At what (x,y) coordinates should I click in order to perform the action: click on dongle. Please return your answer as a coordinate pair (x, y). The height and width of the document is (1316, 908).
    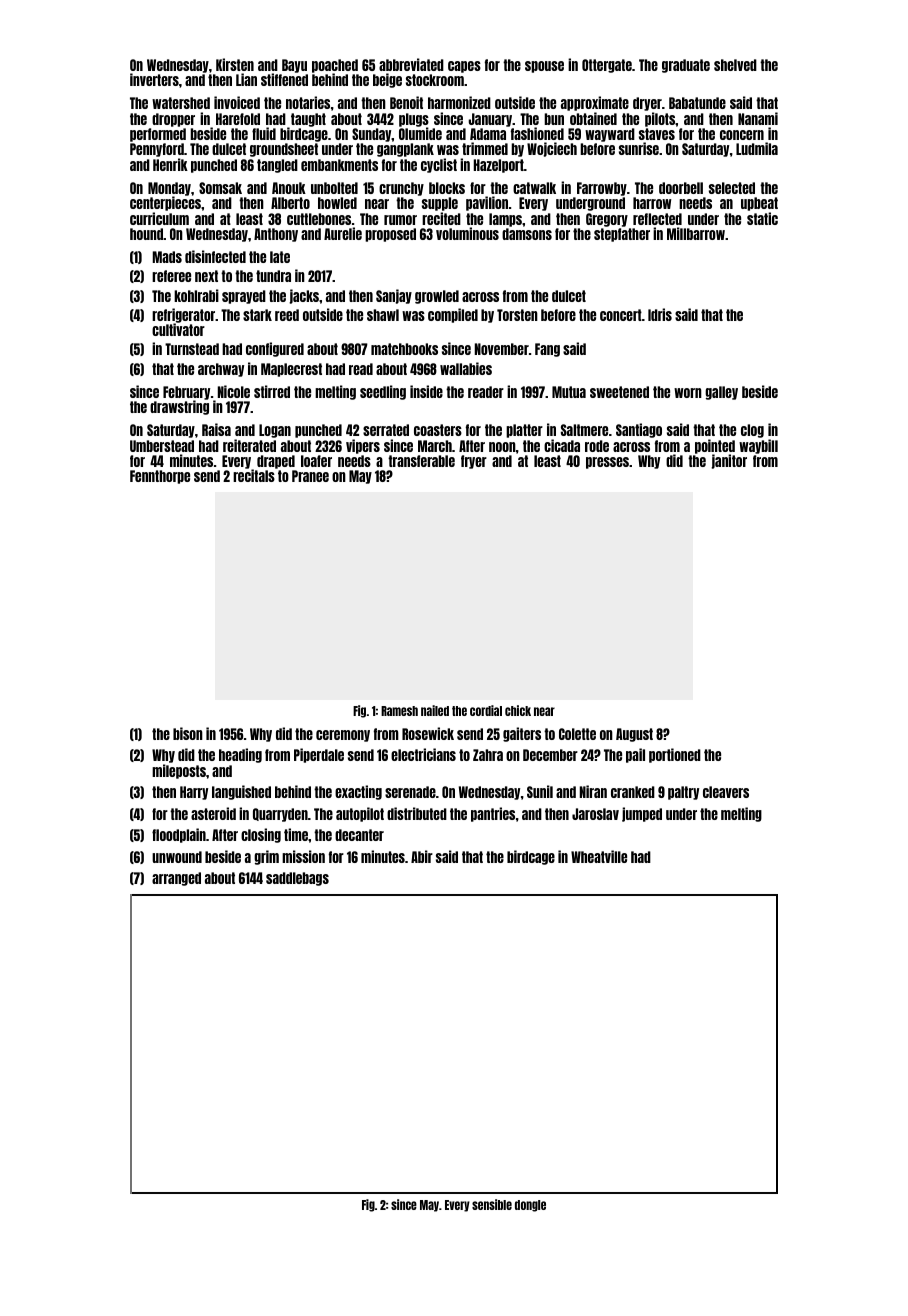
    Looking at the image, I should click on (530, 1206).
